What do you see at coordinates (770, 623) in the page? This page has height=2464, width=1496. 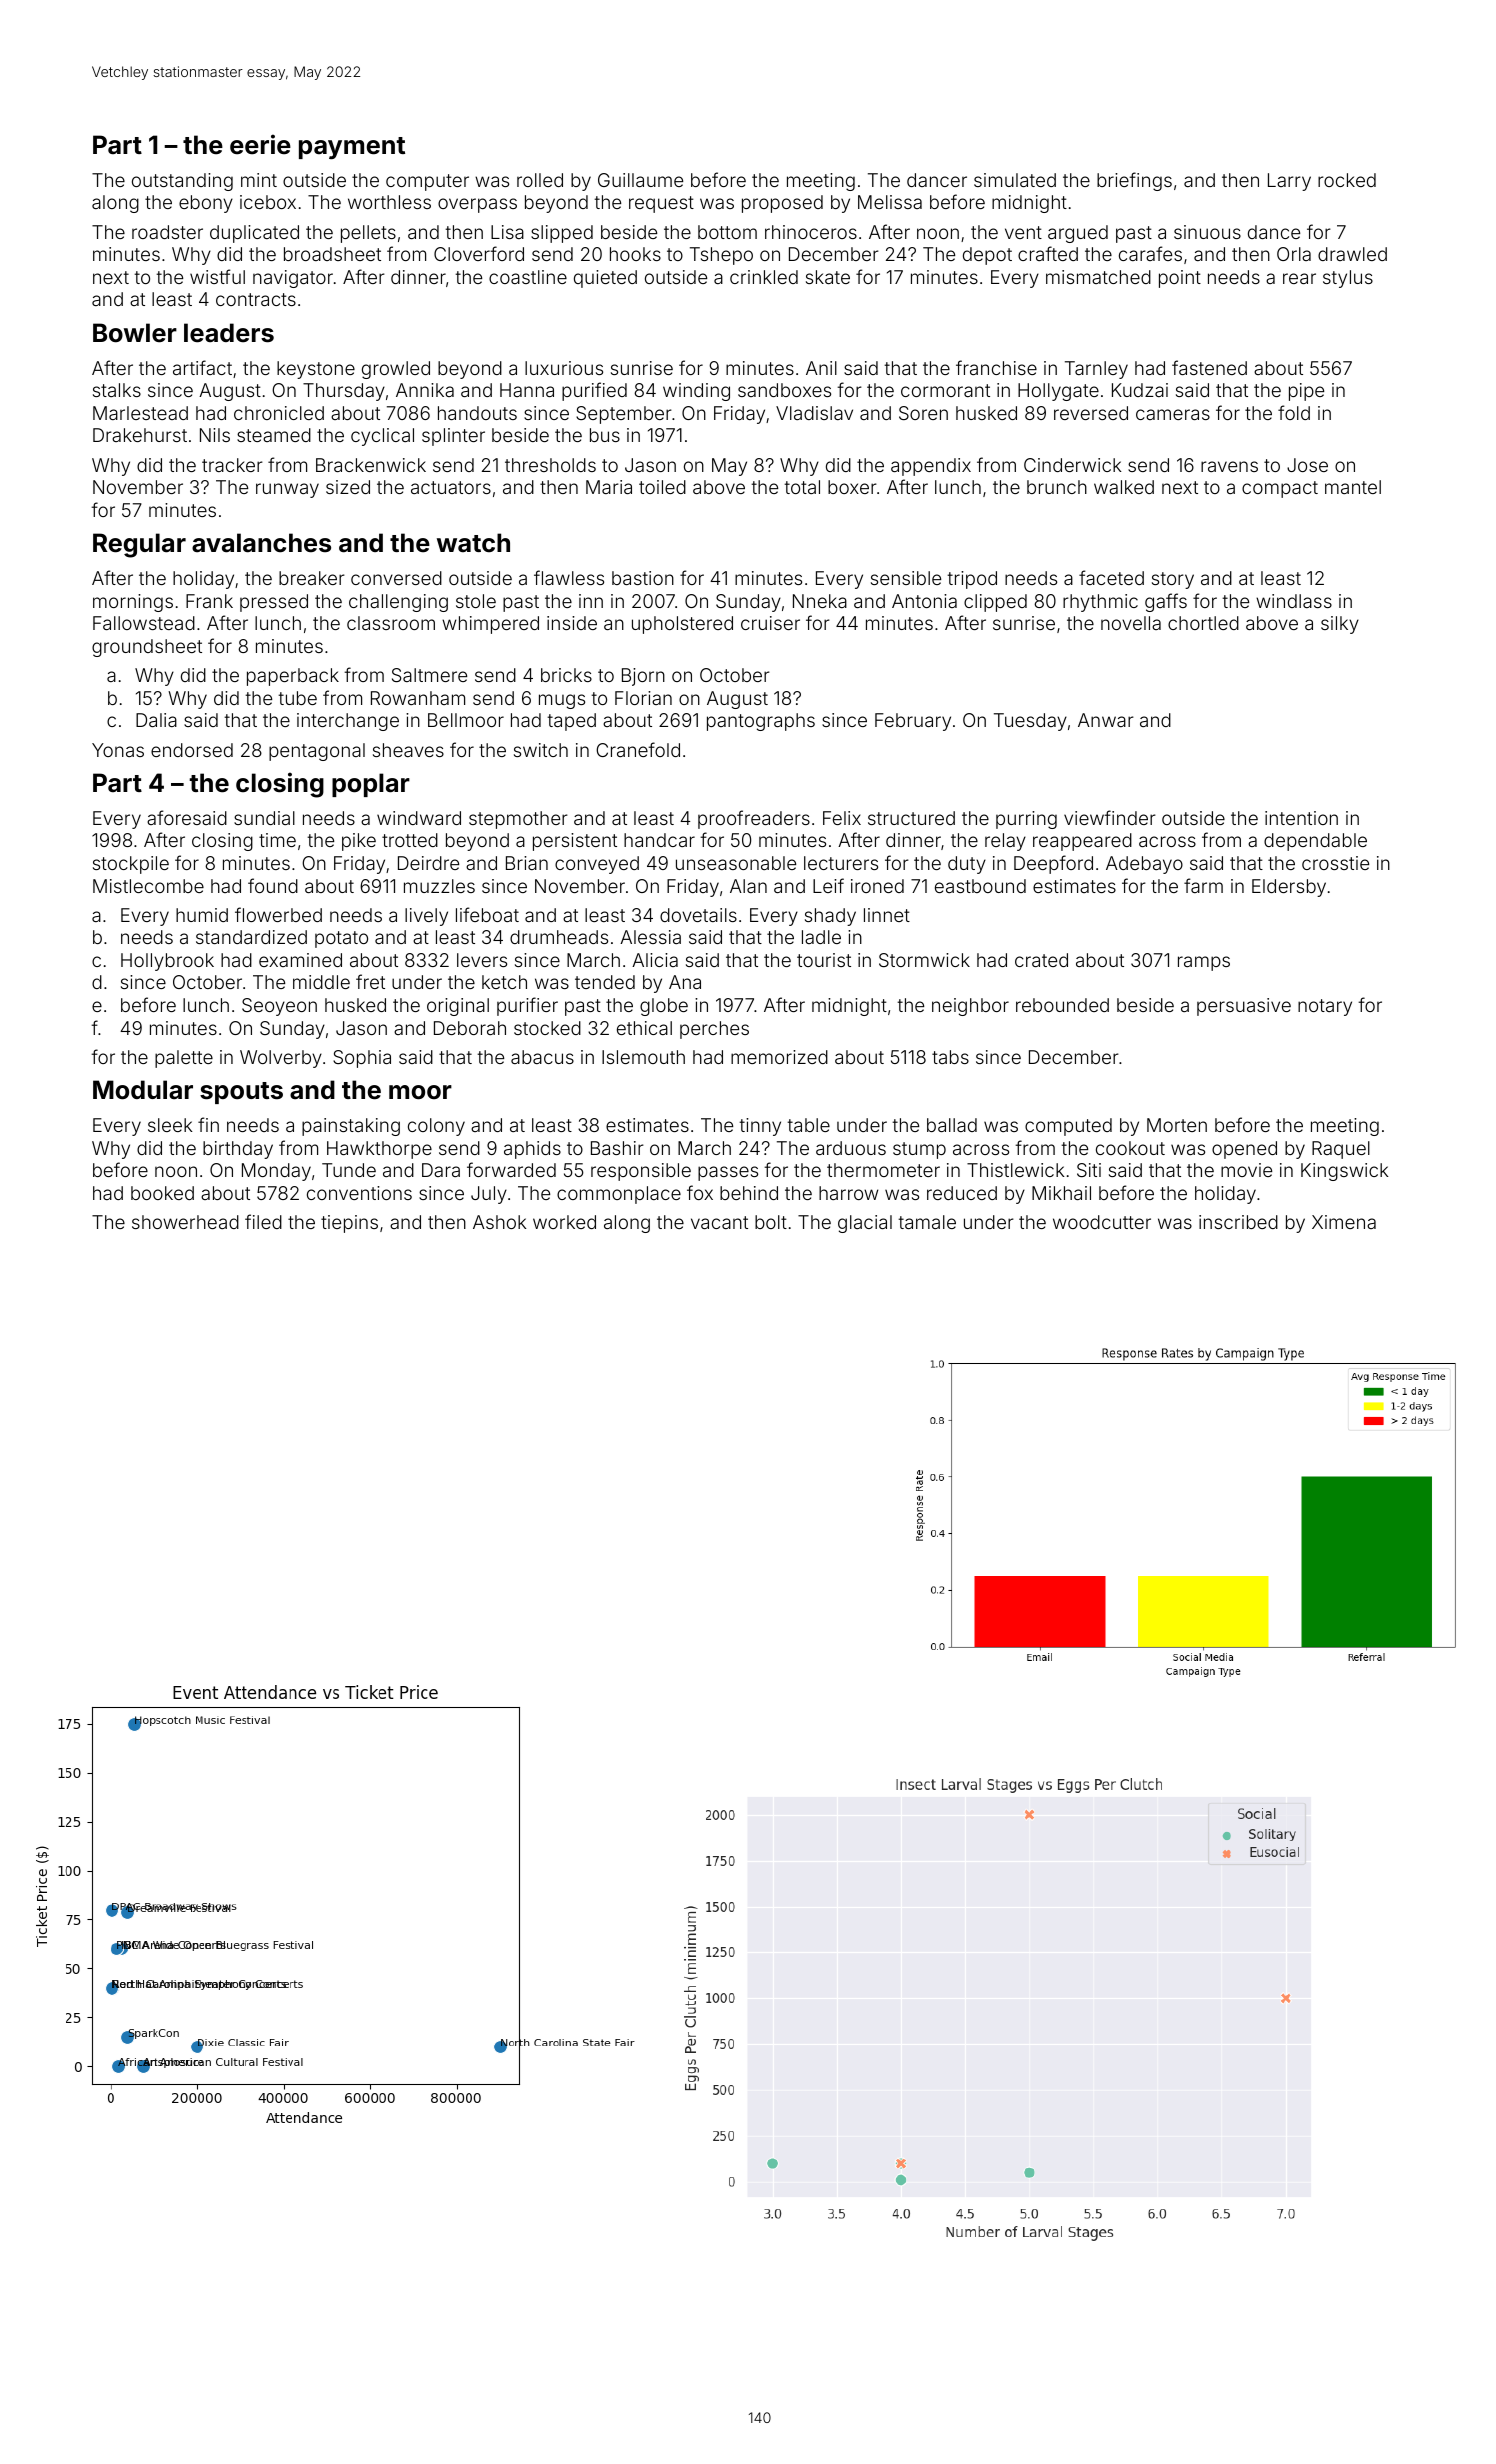 I see `cruiser` at bounding box center [770, 623].
